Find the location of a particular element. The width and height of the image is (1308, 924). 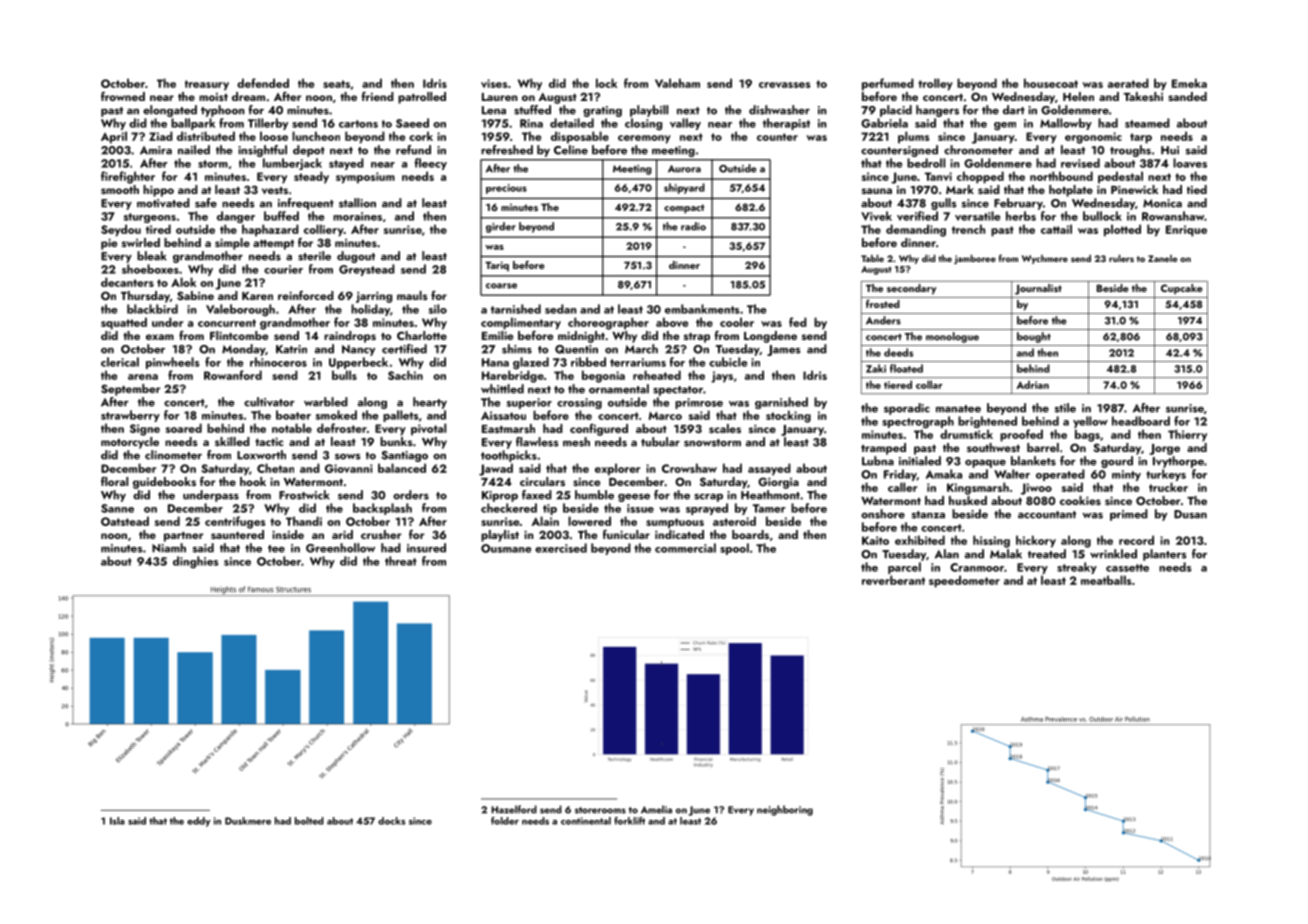

threat is located at coordinates (401, 561).
